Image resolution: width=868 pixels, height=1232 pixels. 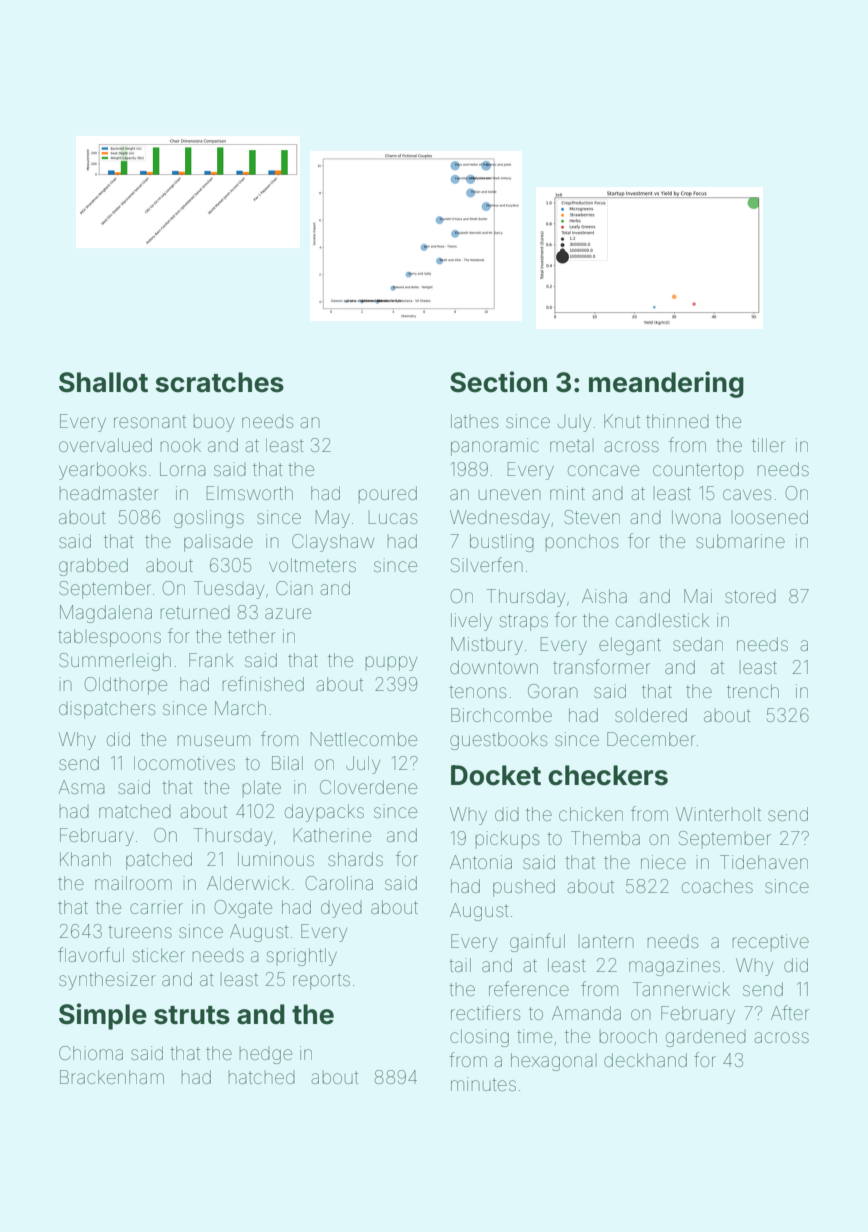 What do you see at coordinates (243, 909) in the image?
I see `Oxgate` at bounding box center [243, 909].
